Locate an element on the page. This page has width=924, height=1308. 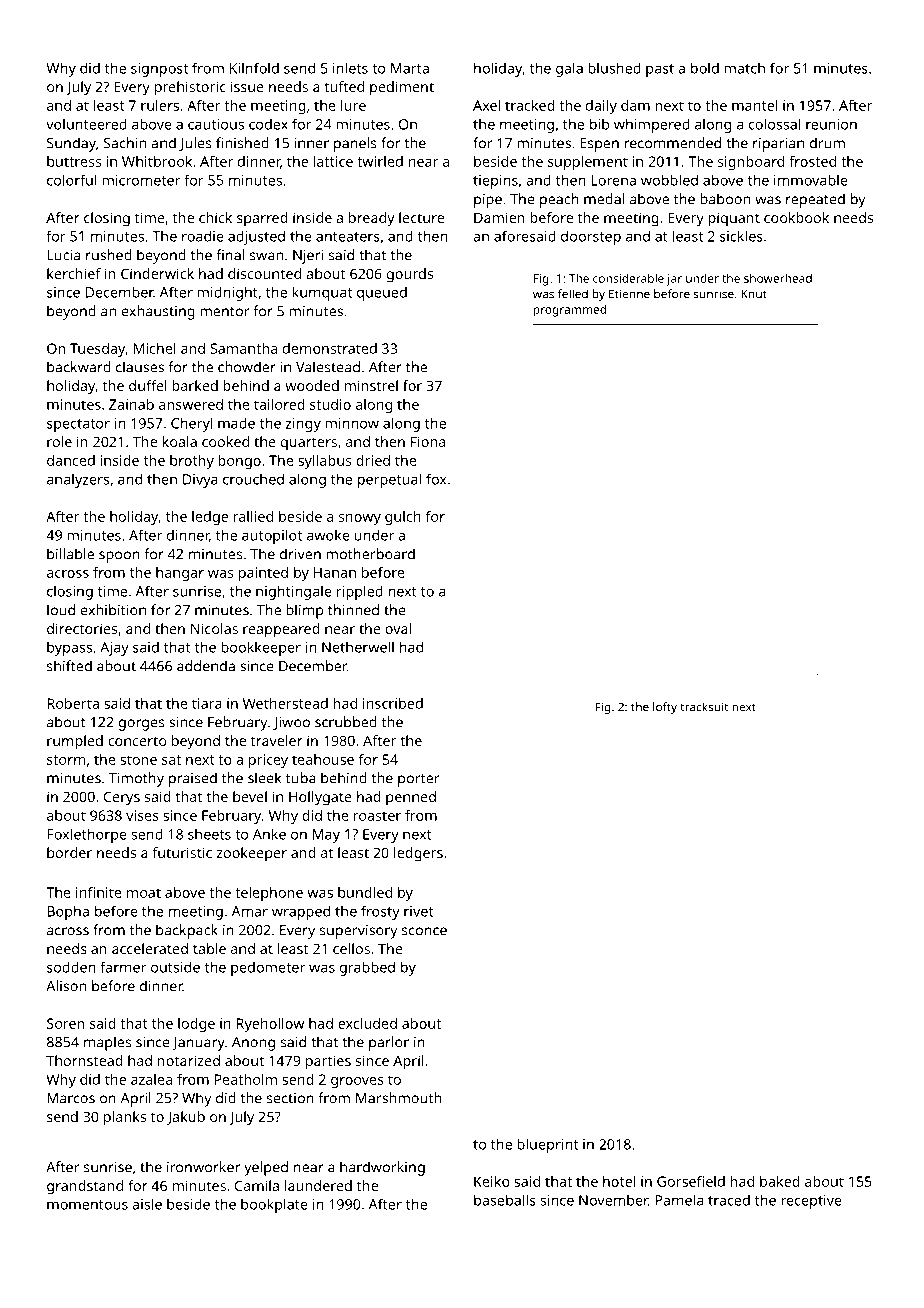
Roberta is located at coordinates (73, 703).
